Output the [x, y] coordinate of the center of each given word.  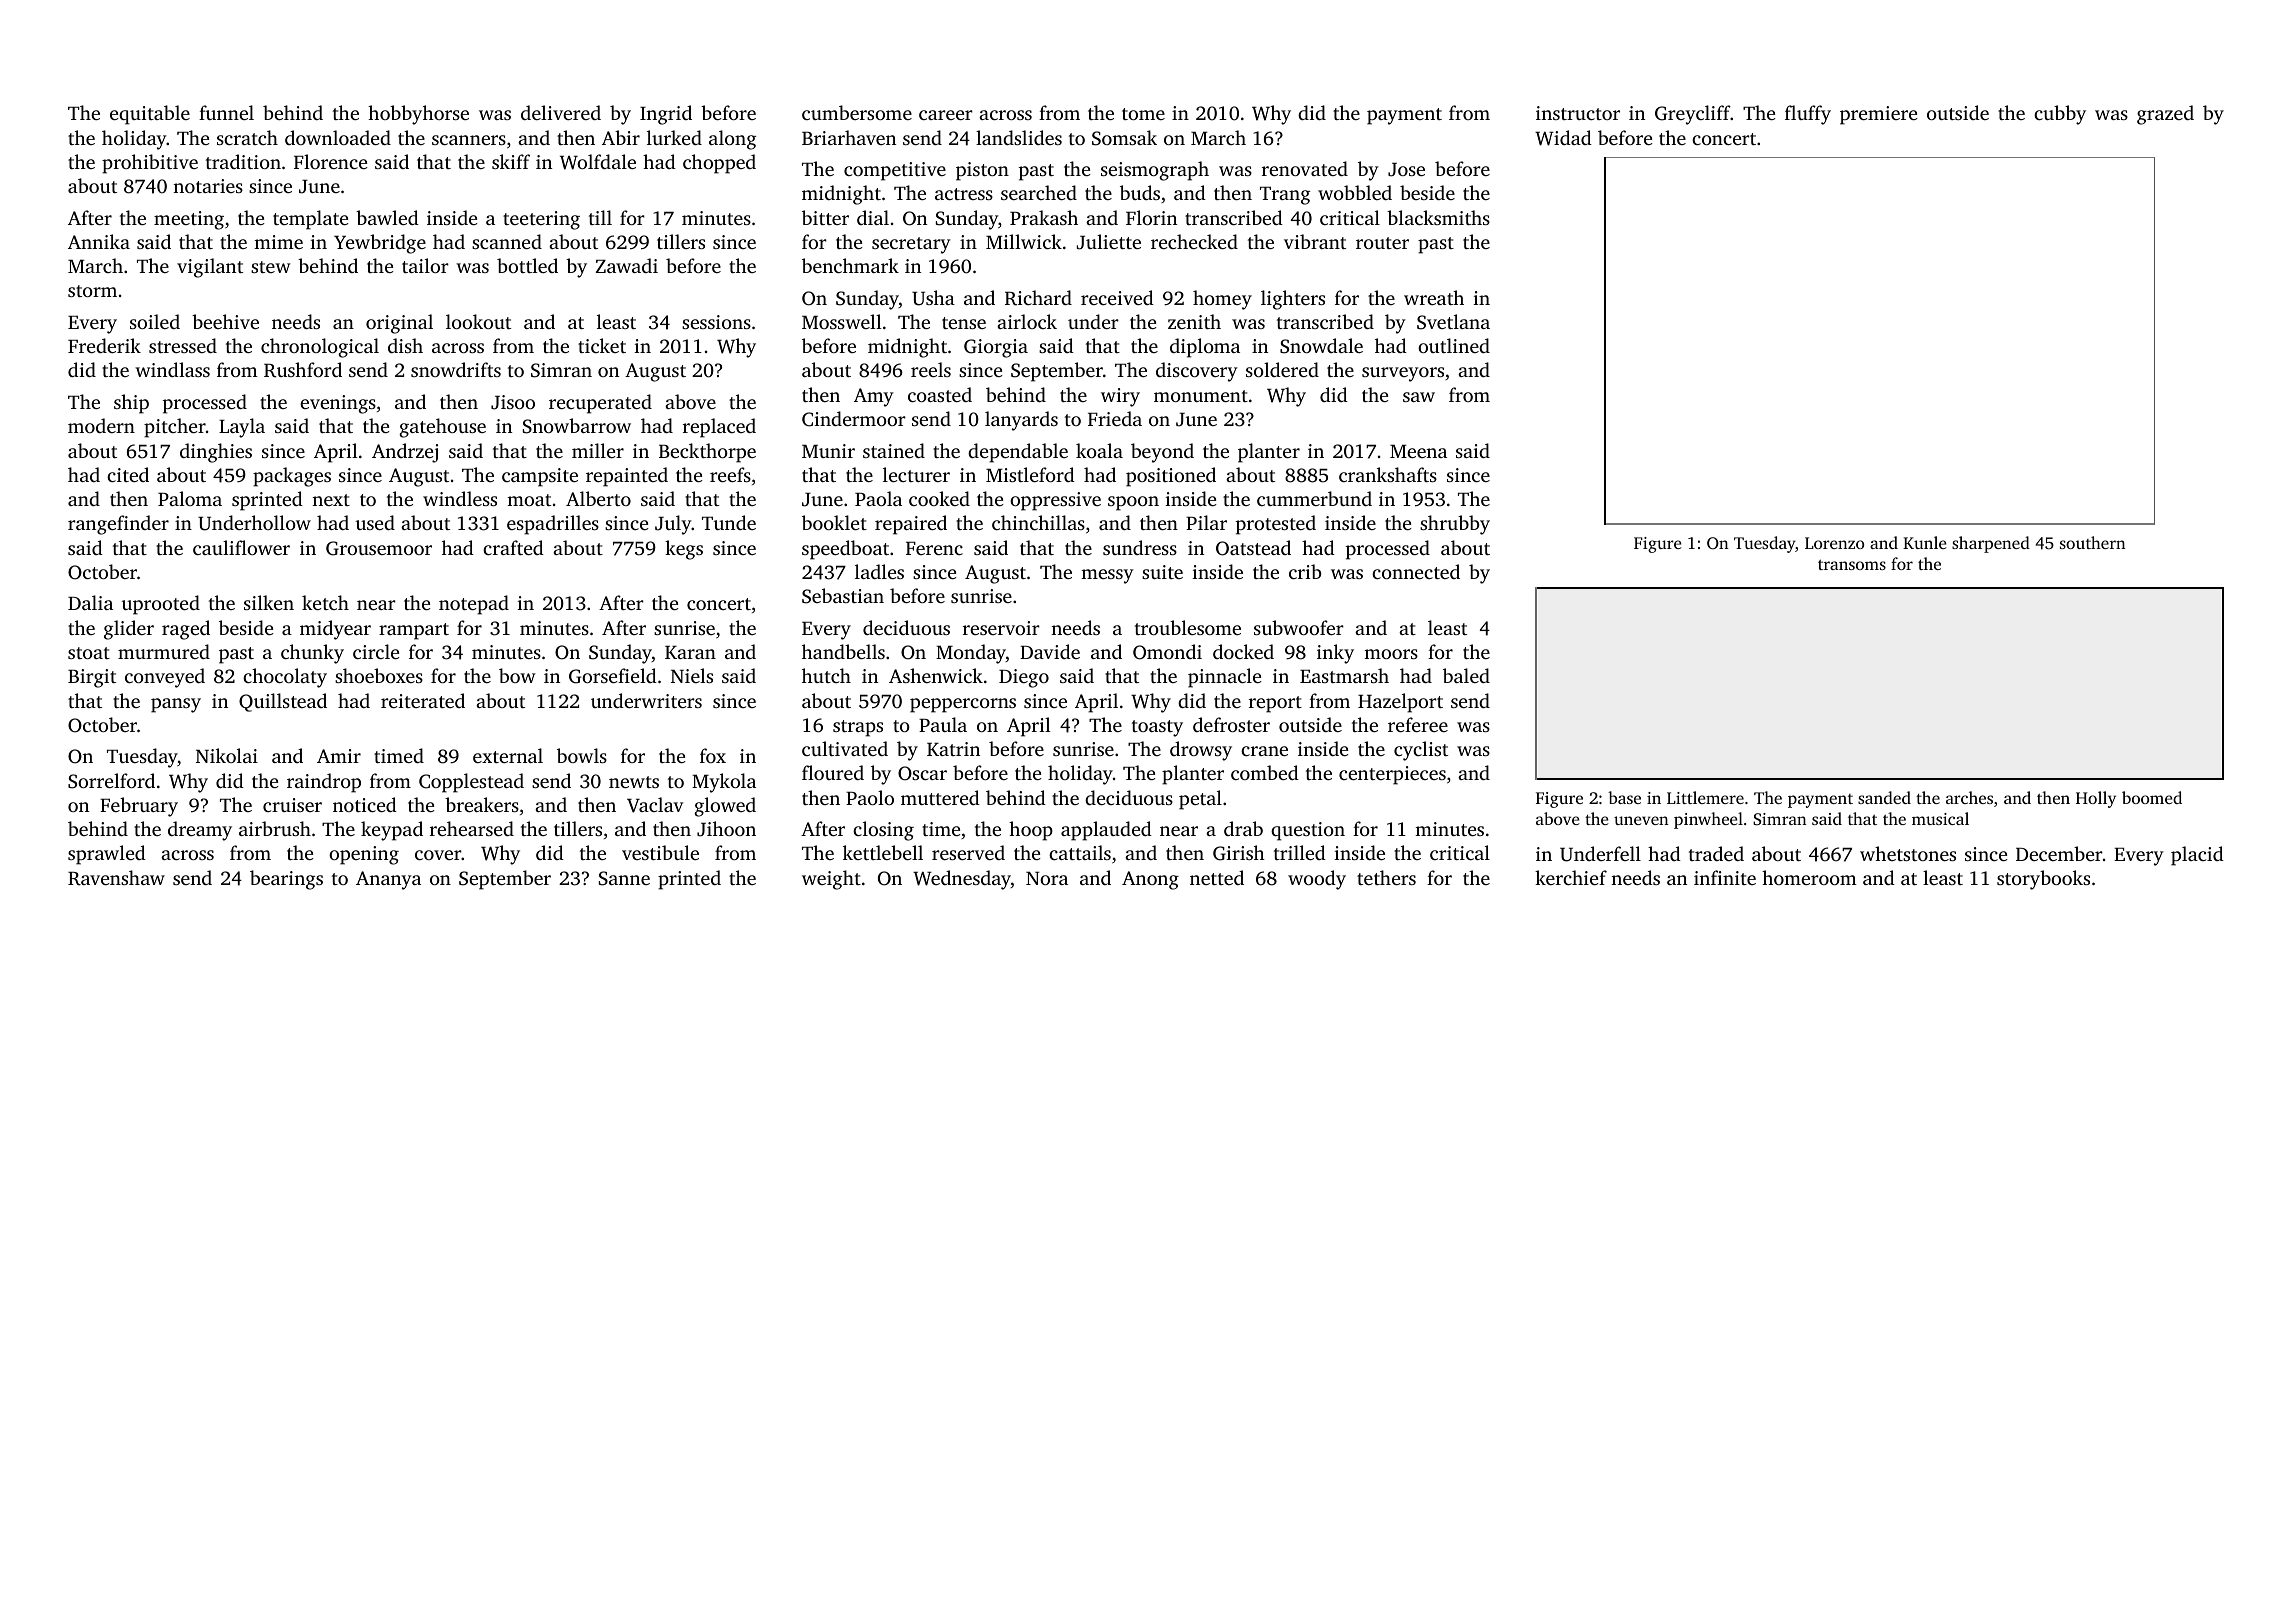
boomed [2152, 797]
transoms [1852, 565]
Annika [99, 241]
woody [1317, 880]
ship [131, 404]
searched [1039, 192]
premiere [1879, 115]
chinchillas [1038, 522]
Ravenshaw [116, 878]
